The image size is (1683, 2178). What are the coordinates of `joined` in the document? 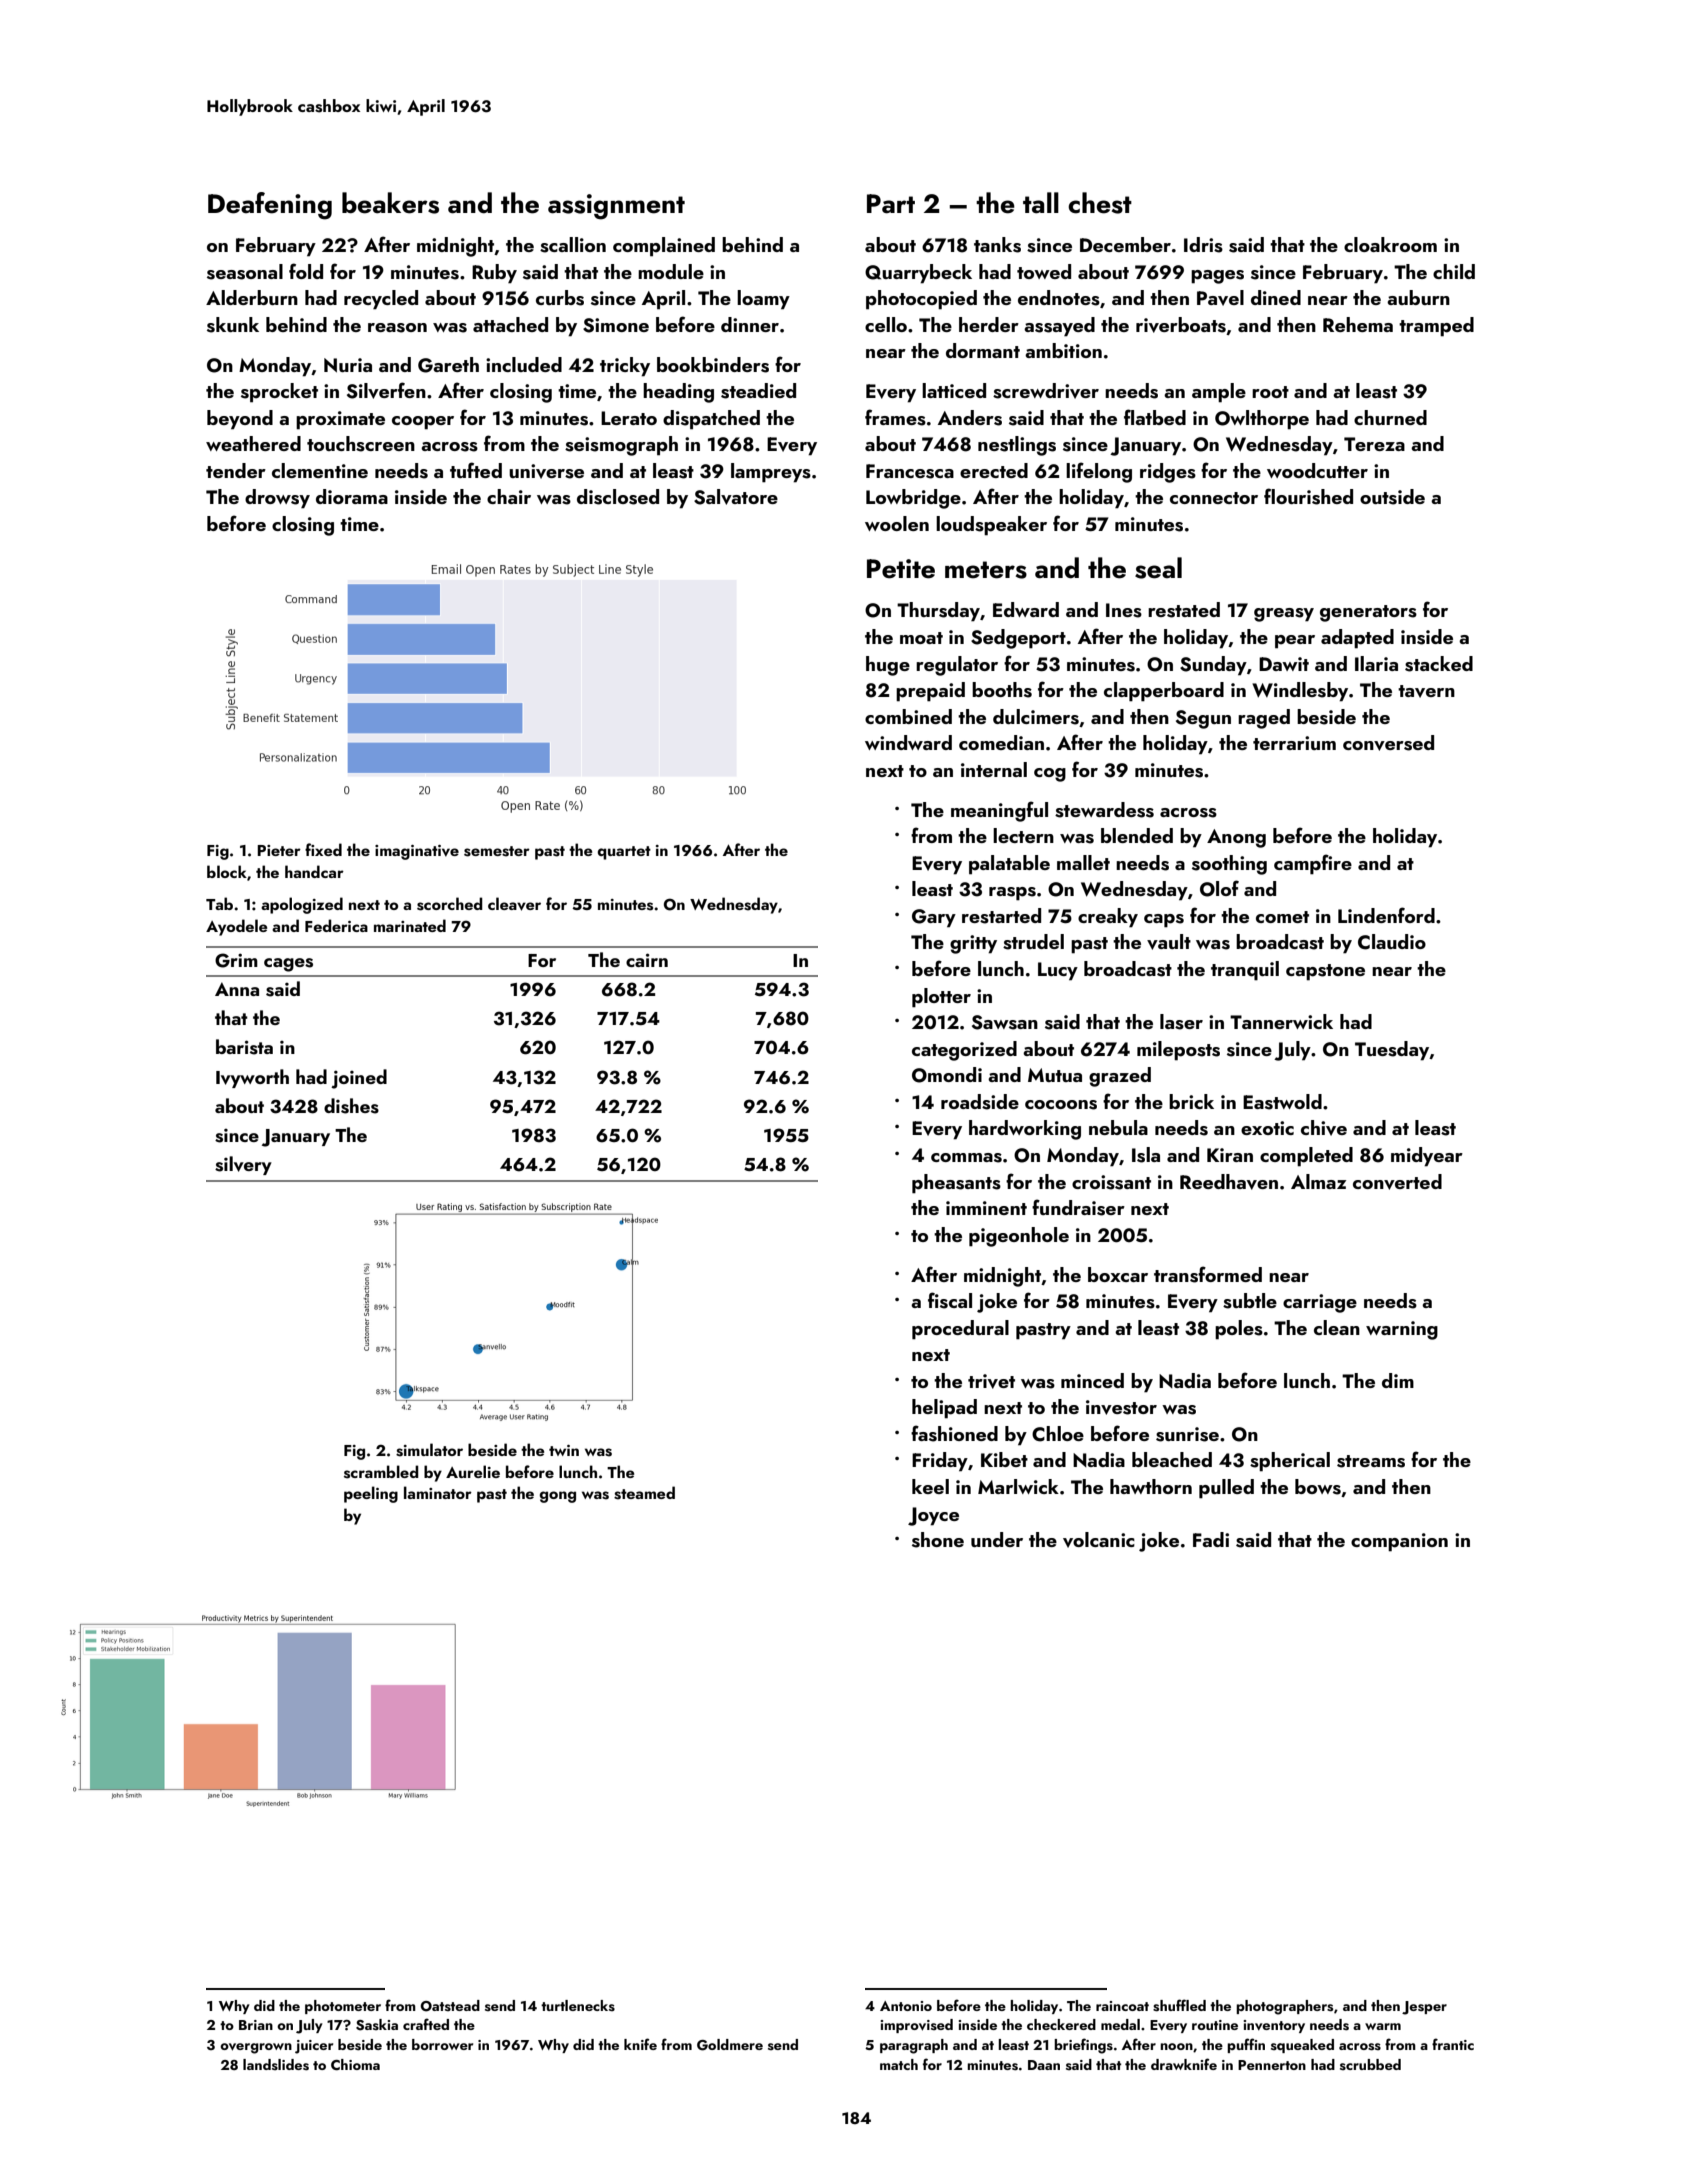 It's located at (359, 1079).
